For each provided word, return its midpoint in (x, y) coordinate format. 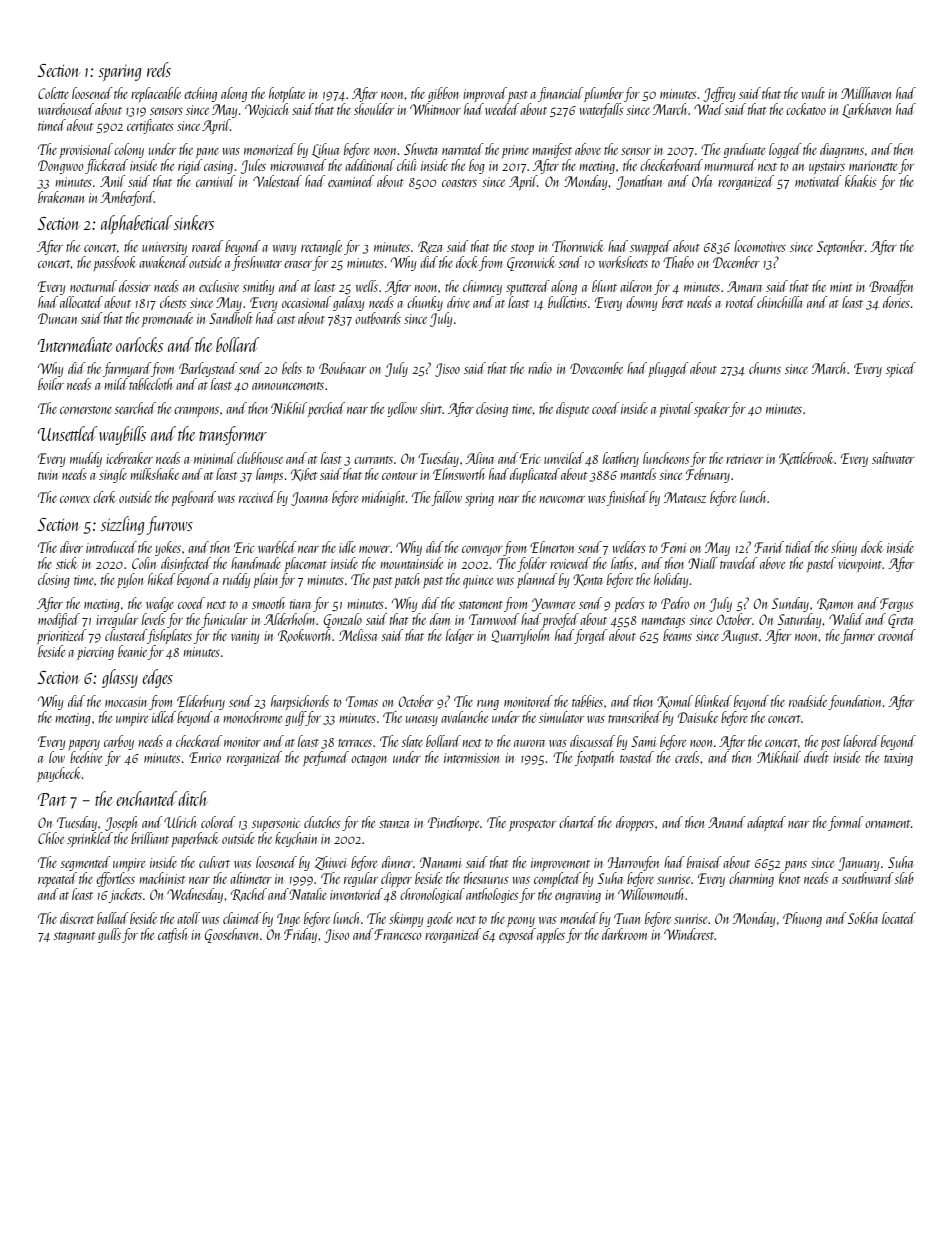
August (740, 637)
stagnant (74, 937)
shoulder (374, 109)
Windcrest (689, 934)
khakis (860, 181)
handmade (256, 563)
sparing (119, 73)
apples (551, 935)
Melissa (358, 635)
